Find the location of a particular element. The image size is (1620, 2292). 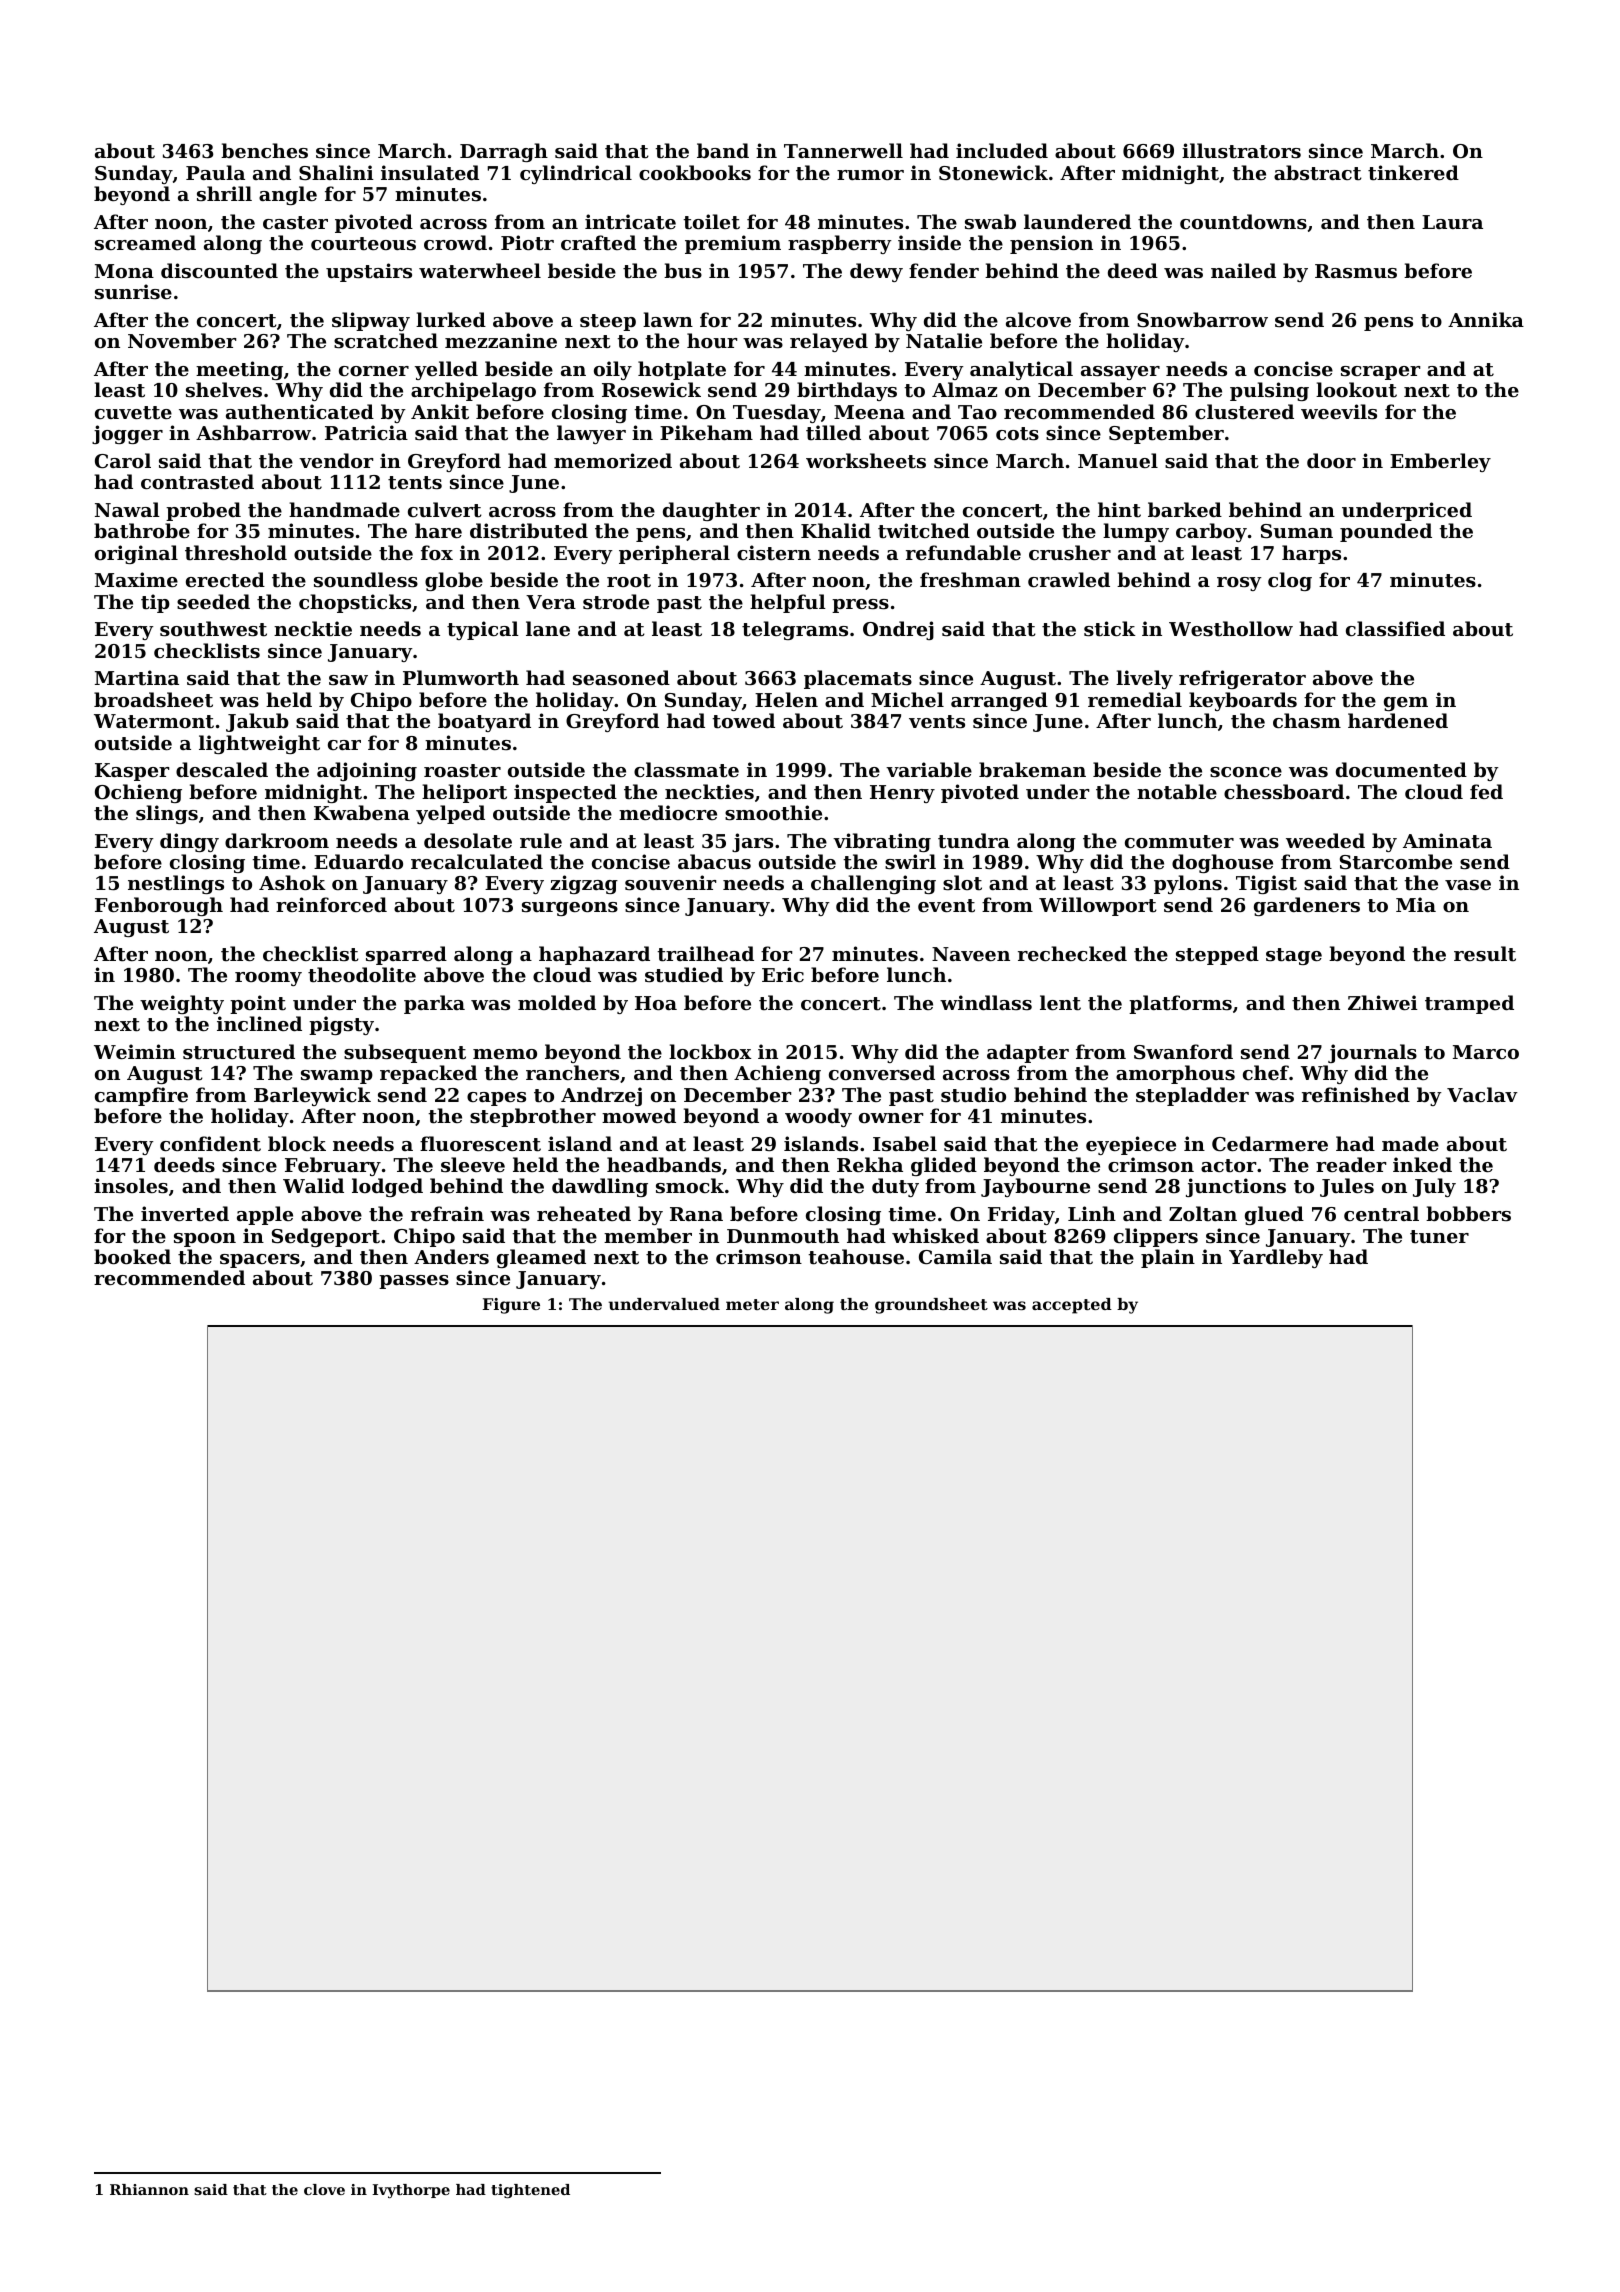

nailed is located at coordinates (1243, 270).
